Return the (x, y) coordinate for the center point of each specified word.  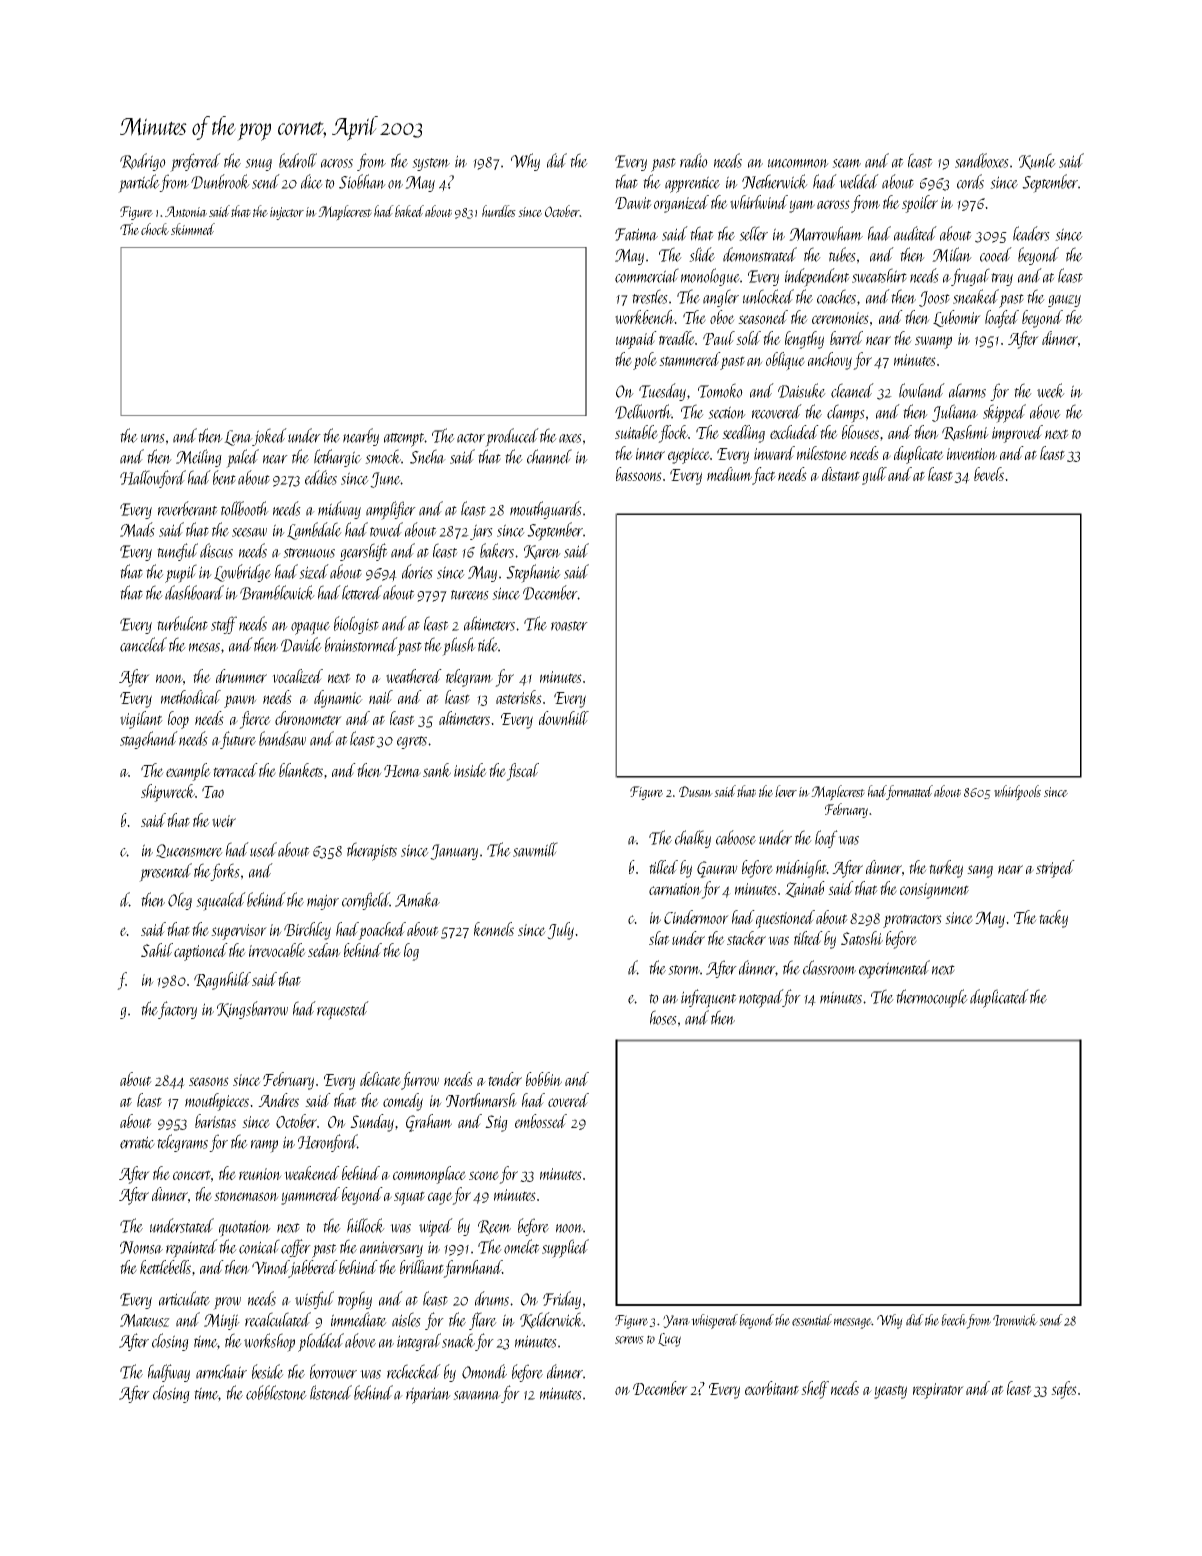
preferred (195, 162)
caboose (736, 837)
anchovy (830, 361)
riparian (428, 1395)
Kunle (1037, 161)
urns (153, 438)
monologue (710, 277)
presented (165, 872)
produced (512, 437)
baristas (215, 1121)
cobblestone (276, 1392)
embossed (541, 1121)
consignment (934, 891)
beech (954, 1320)
